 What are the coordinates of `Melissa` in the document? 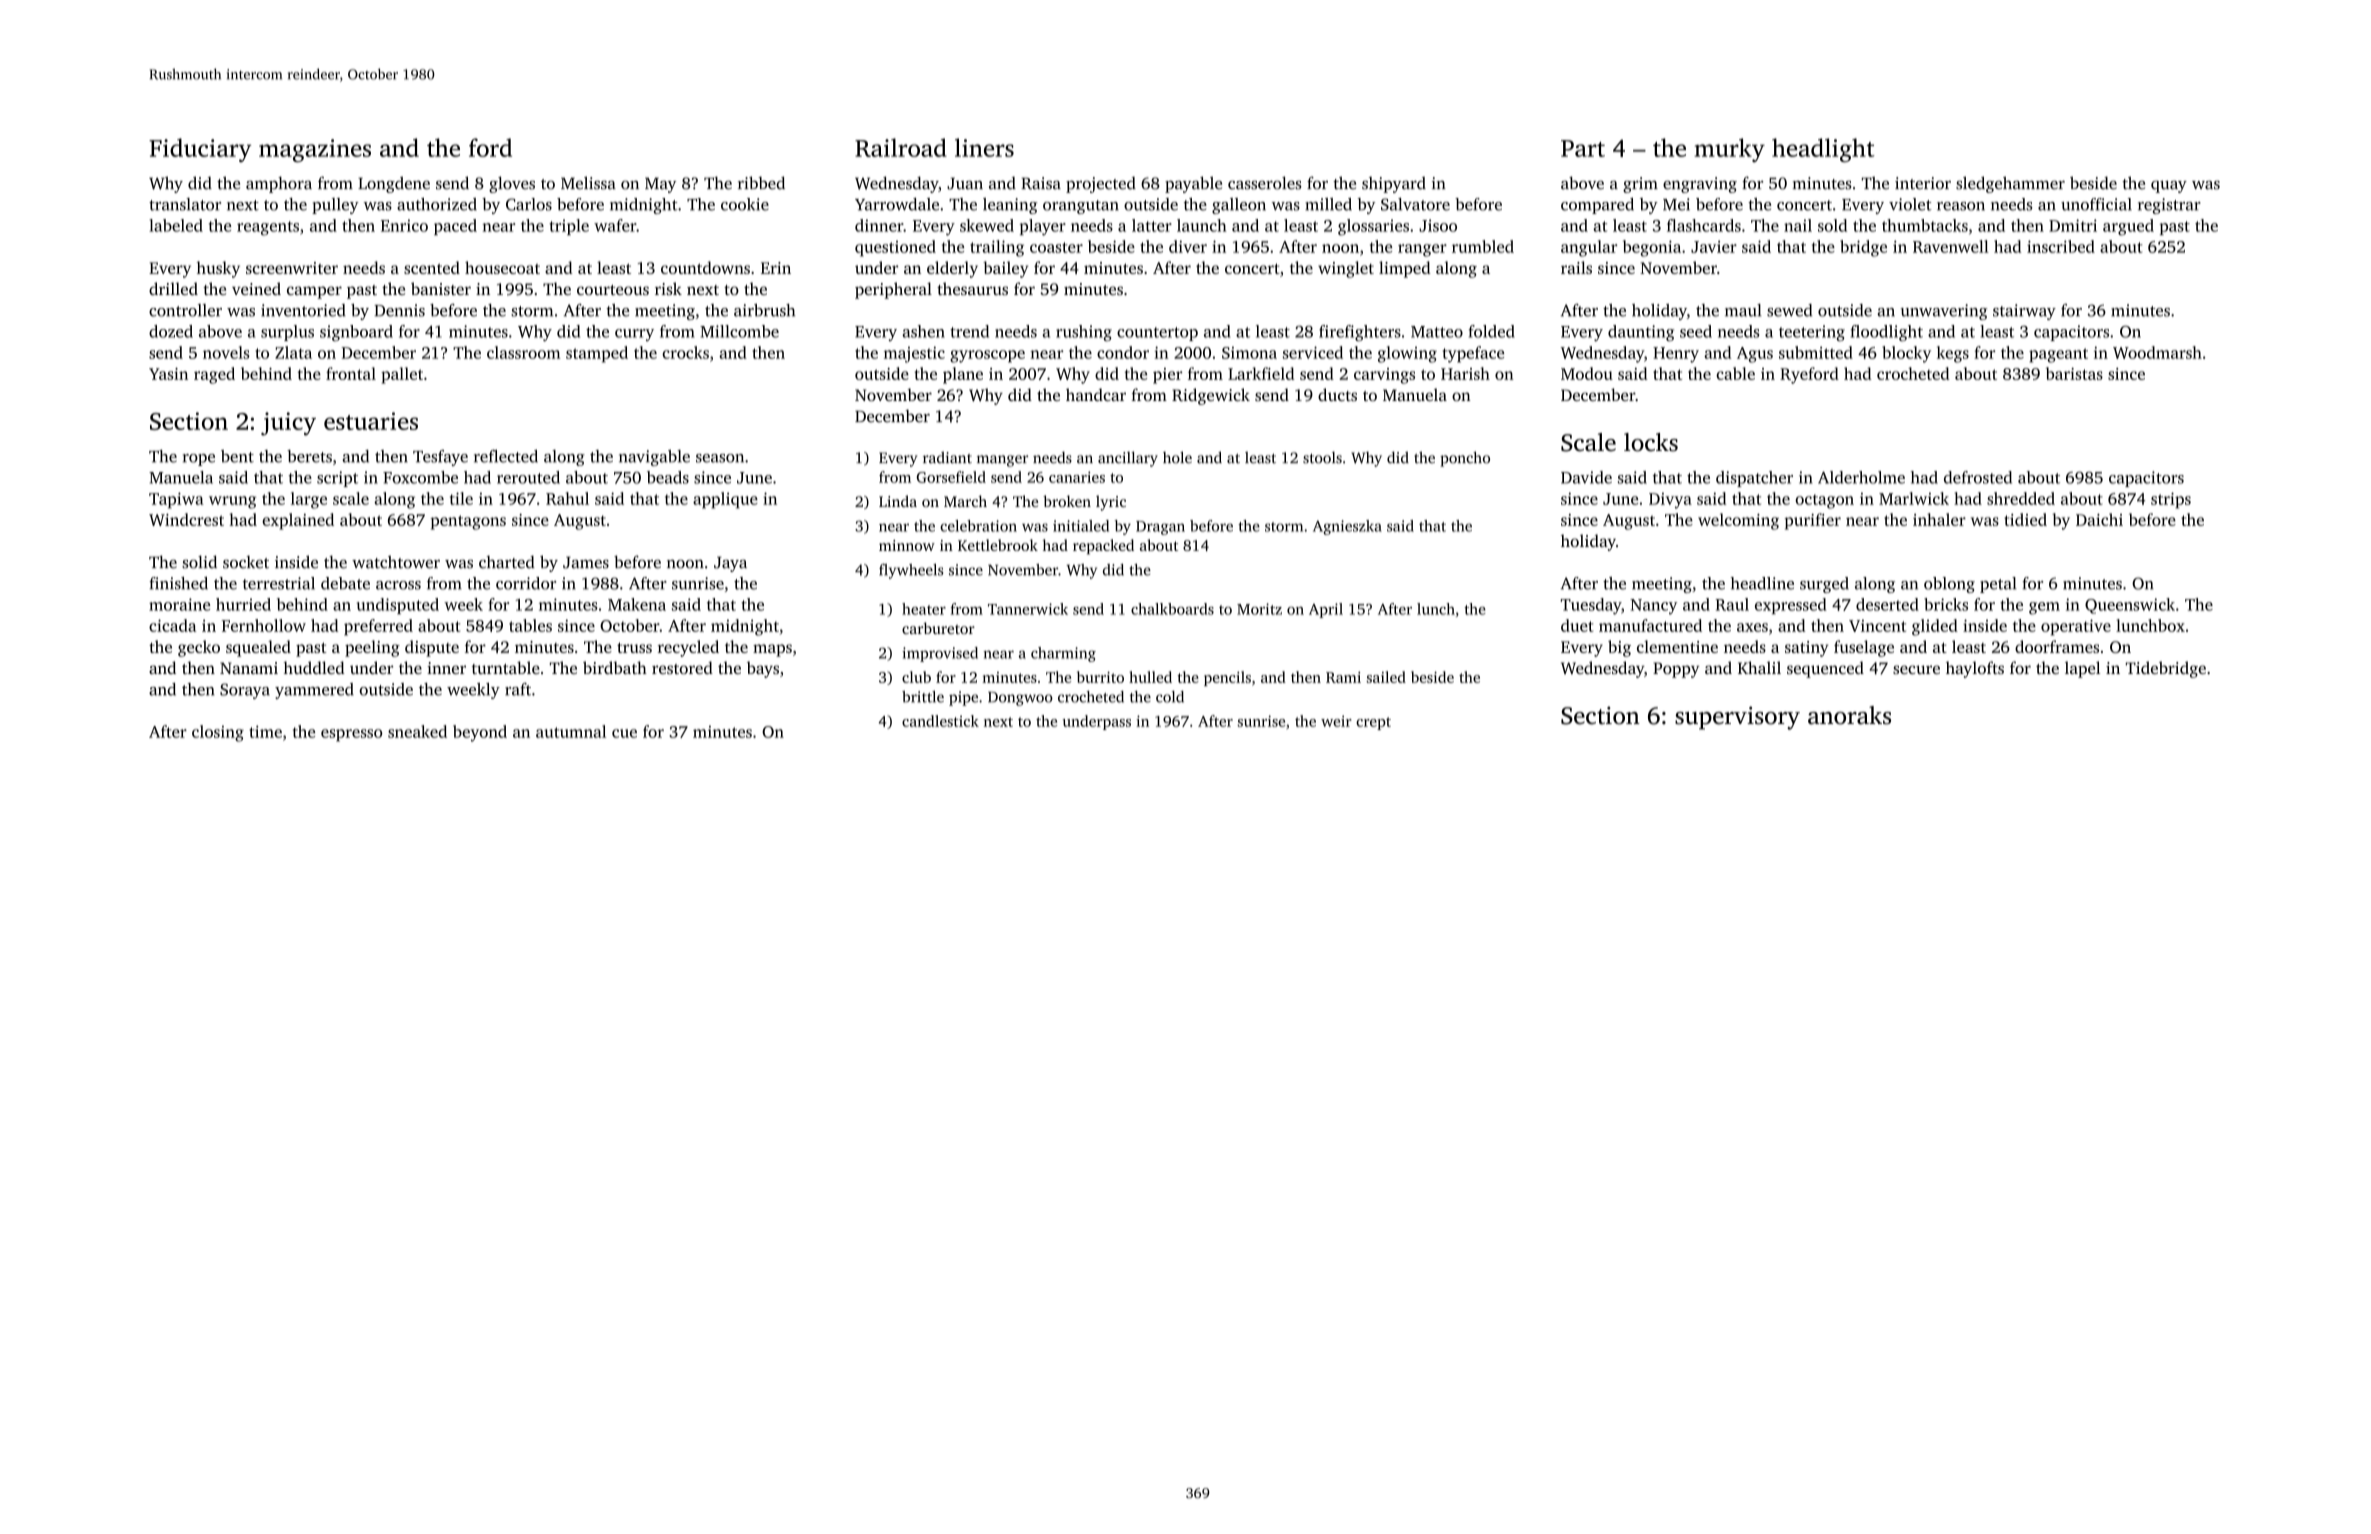 It's located at (588, 183).
